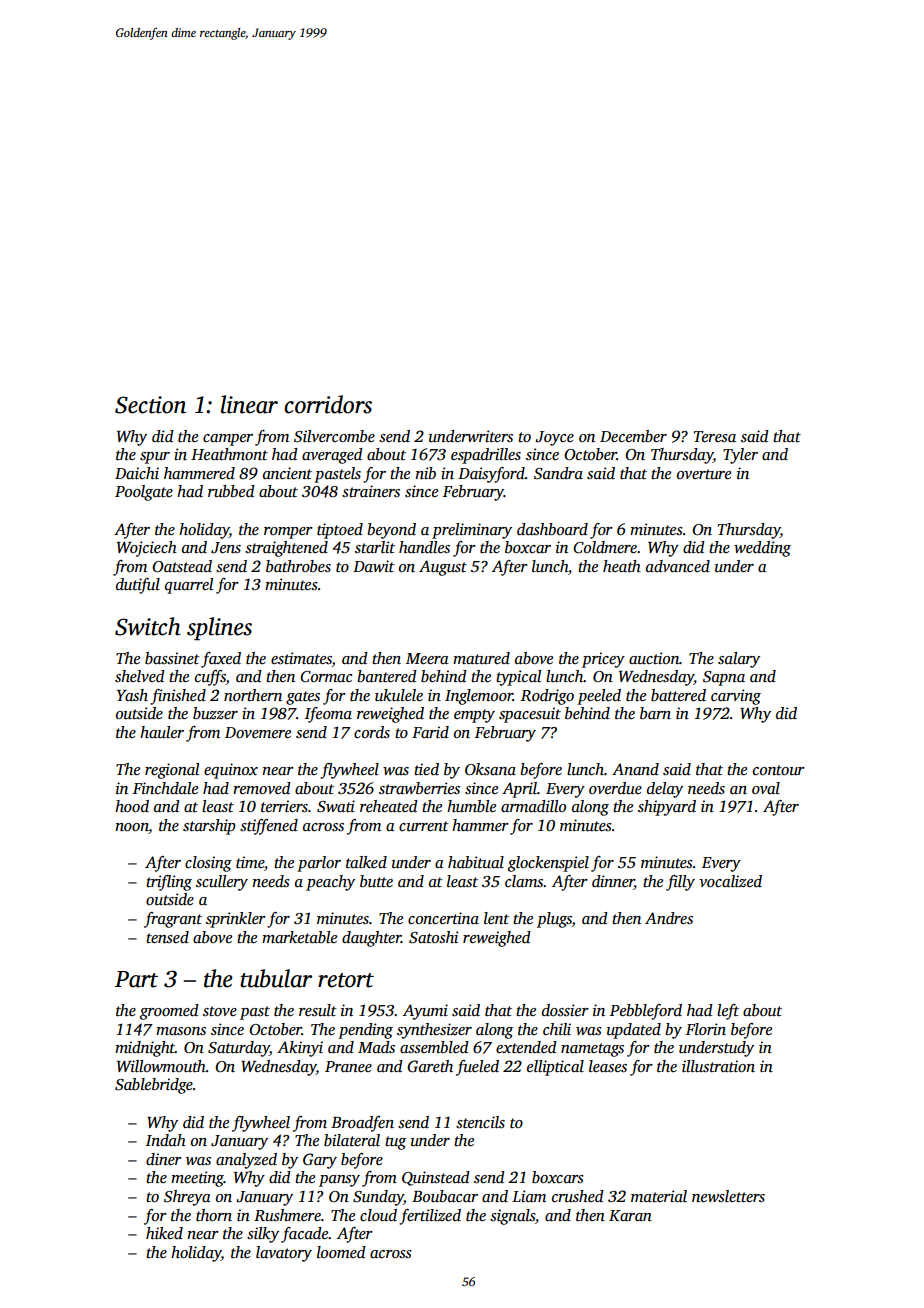 The image size is (924, 1308). What do you see at coordinates (715, 436) in the screenshot?
I see `Teresa` at bounding box center [715, 436].
